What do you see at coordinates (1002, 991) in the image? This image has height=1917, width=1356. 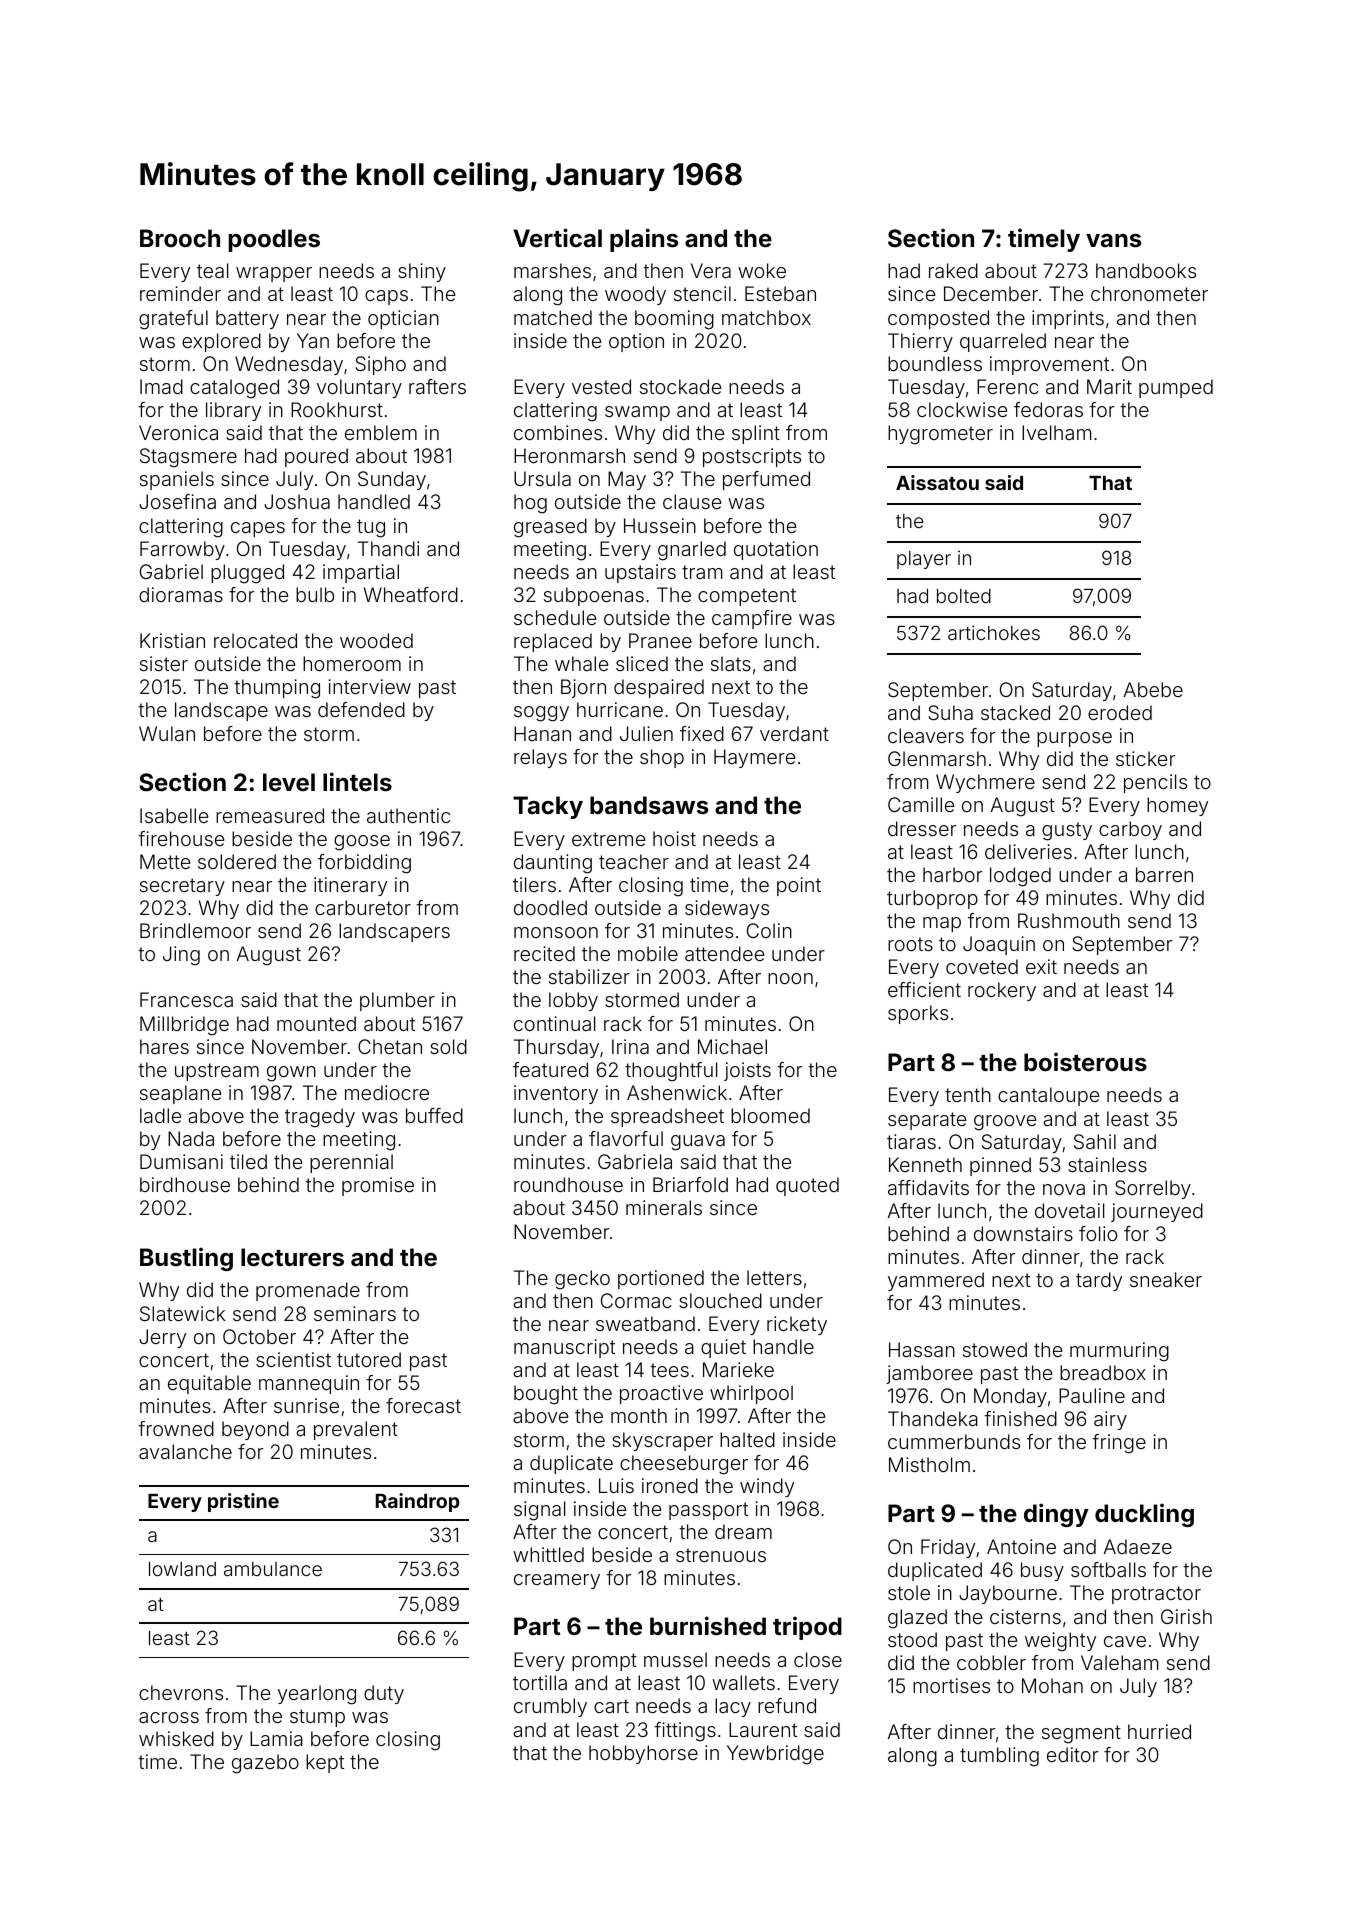 I see `rockery` at bounding box center [1002, 991].
